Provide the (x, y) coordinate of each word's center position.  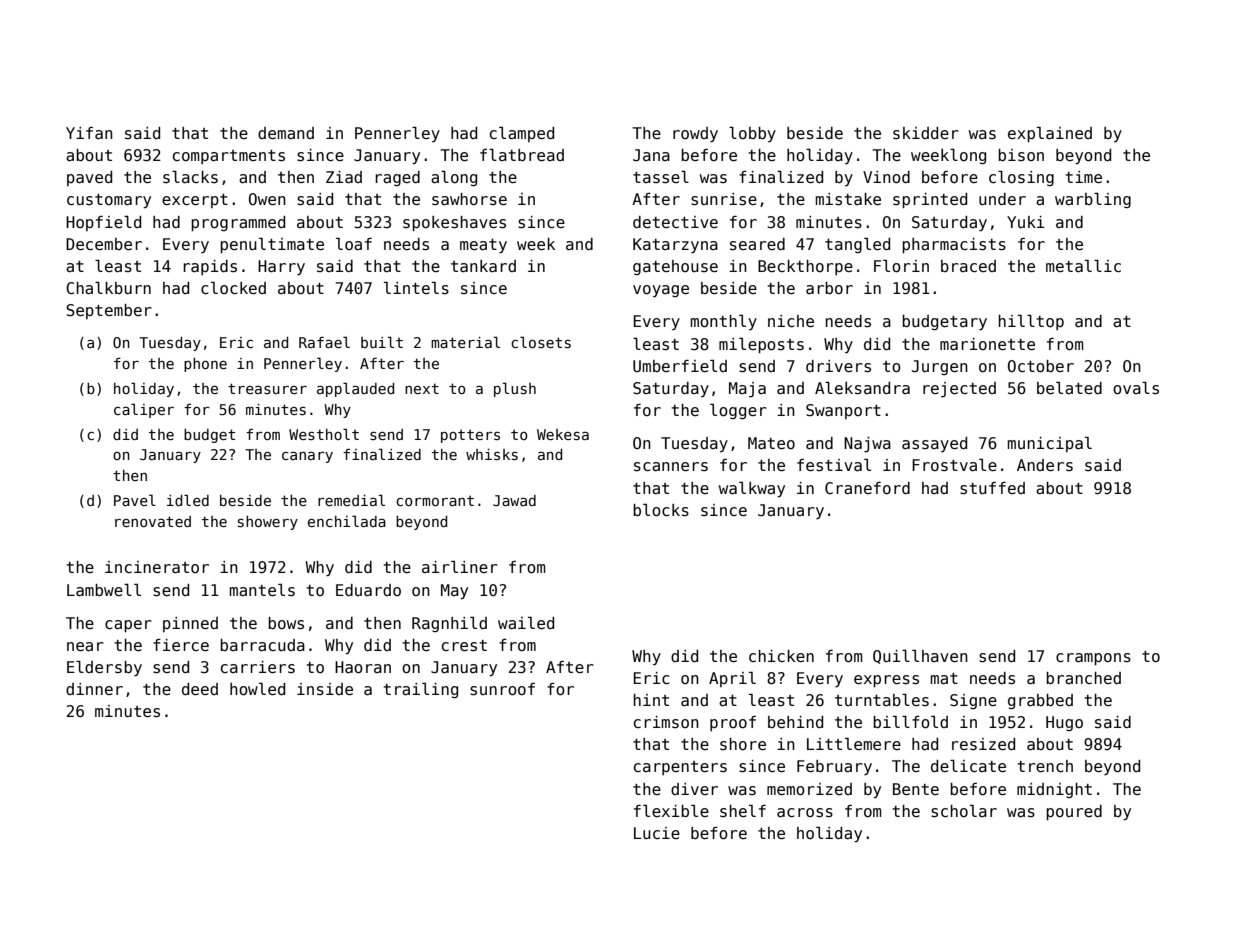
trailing (420, 690)
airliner (460, 567)
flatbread (522, 155)
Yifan (89, 133)
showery (268, 523)
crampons (1093, 659)
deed (200, 689)
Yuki (1026, 222)
